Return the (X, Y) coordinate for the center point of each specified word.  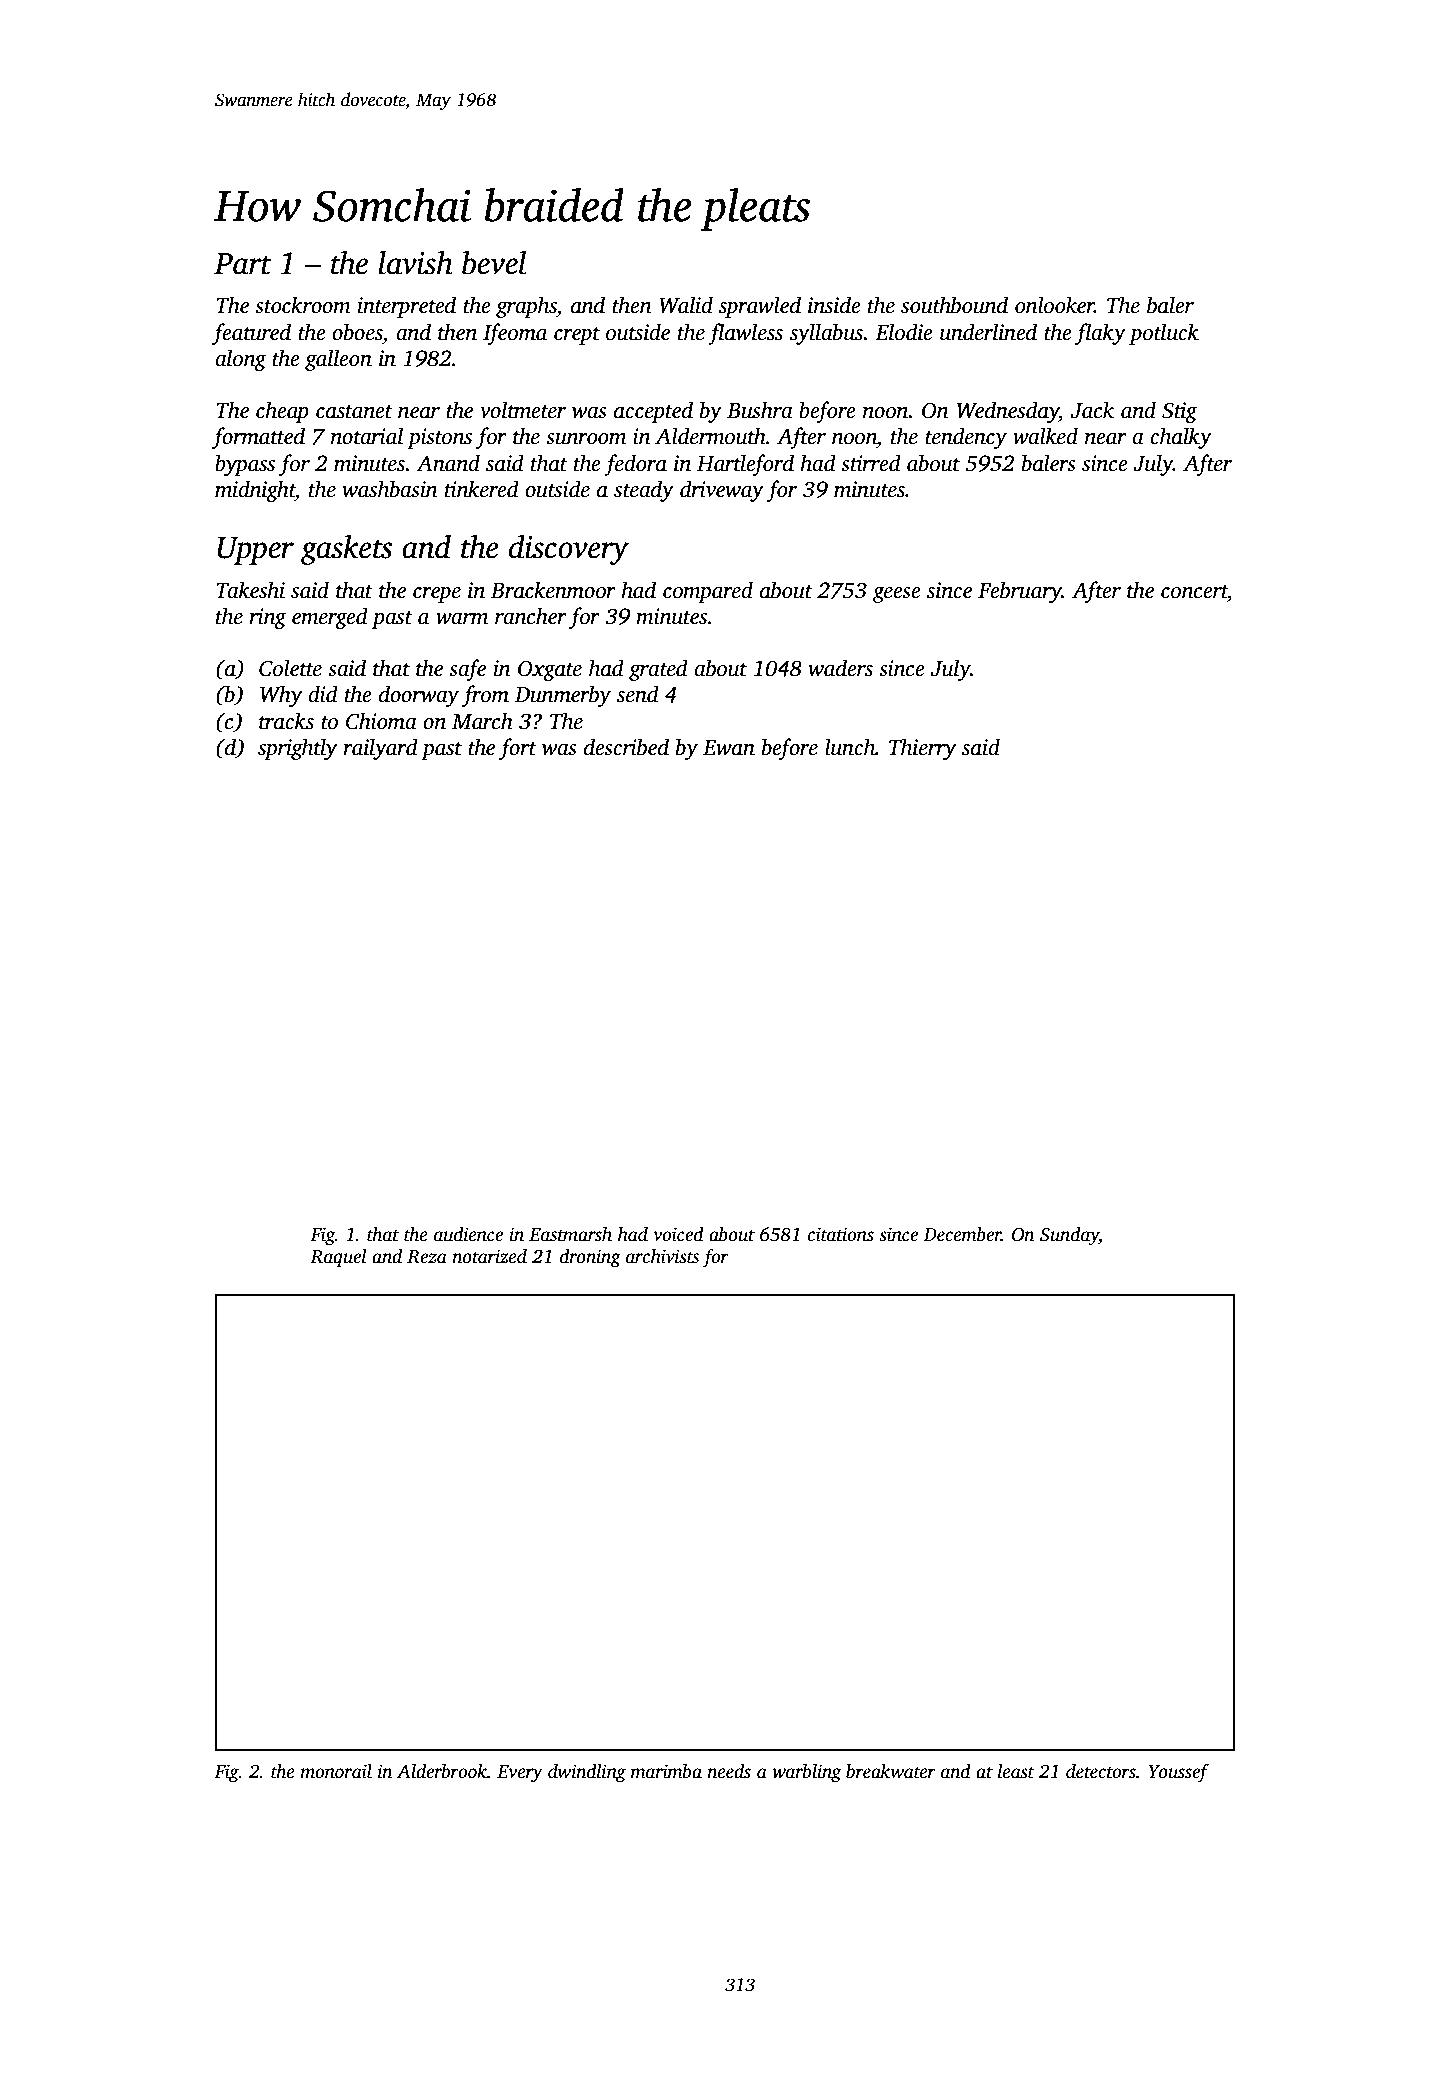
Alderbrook (442, 1771)
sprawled (760, 307)
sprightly (297, 749)
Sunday (1069, 1236)
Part (242, 264)
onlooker (1055, 305)
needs (729, 1771)
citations (841, 1234)
